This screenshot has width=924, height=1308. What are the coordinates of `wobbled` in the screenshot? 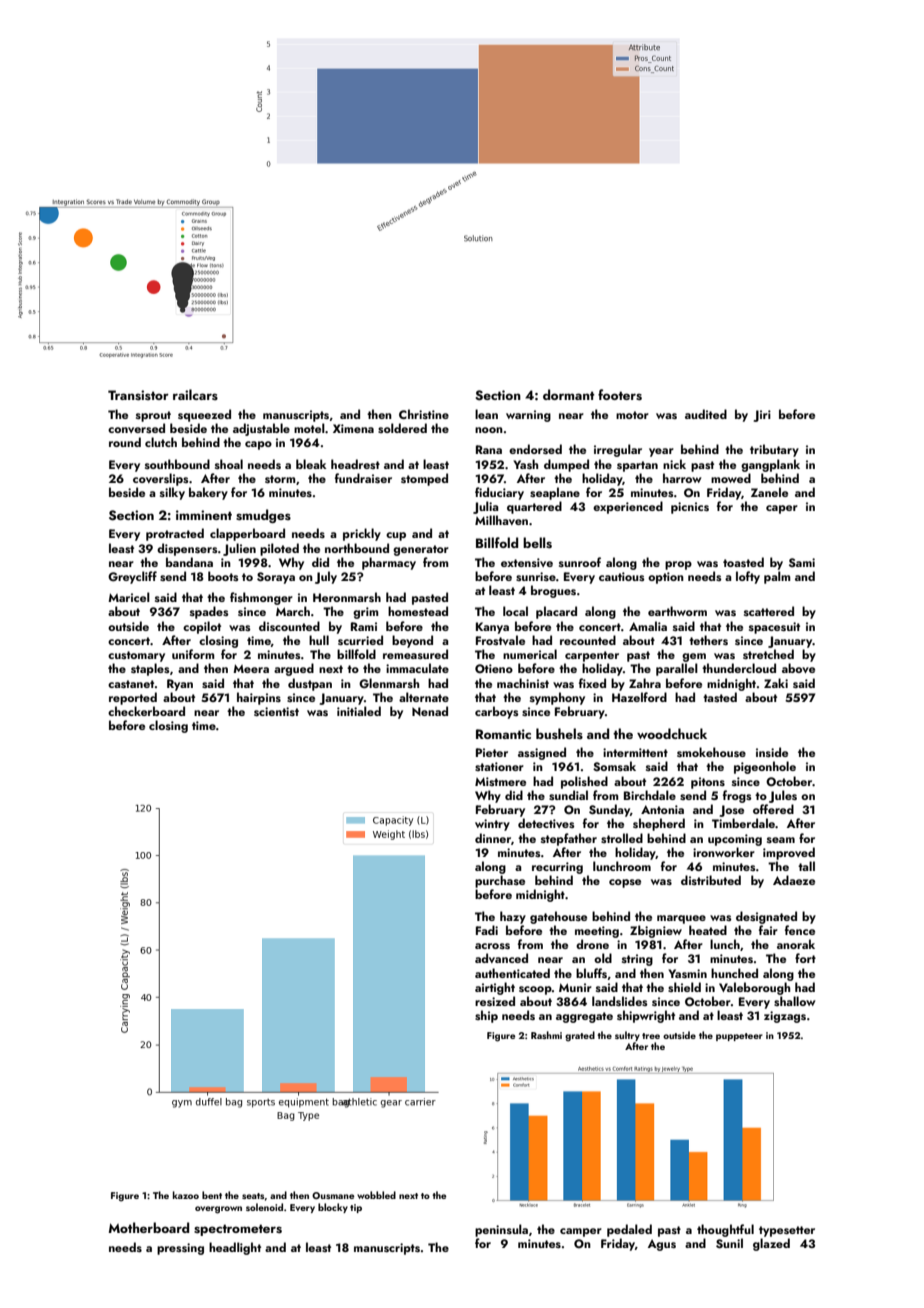 It's located at (376, 1195).
